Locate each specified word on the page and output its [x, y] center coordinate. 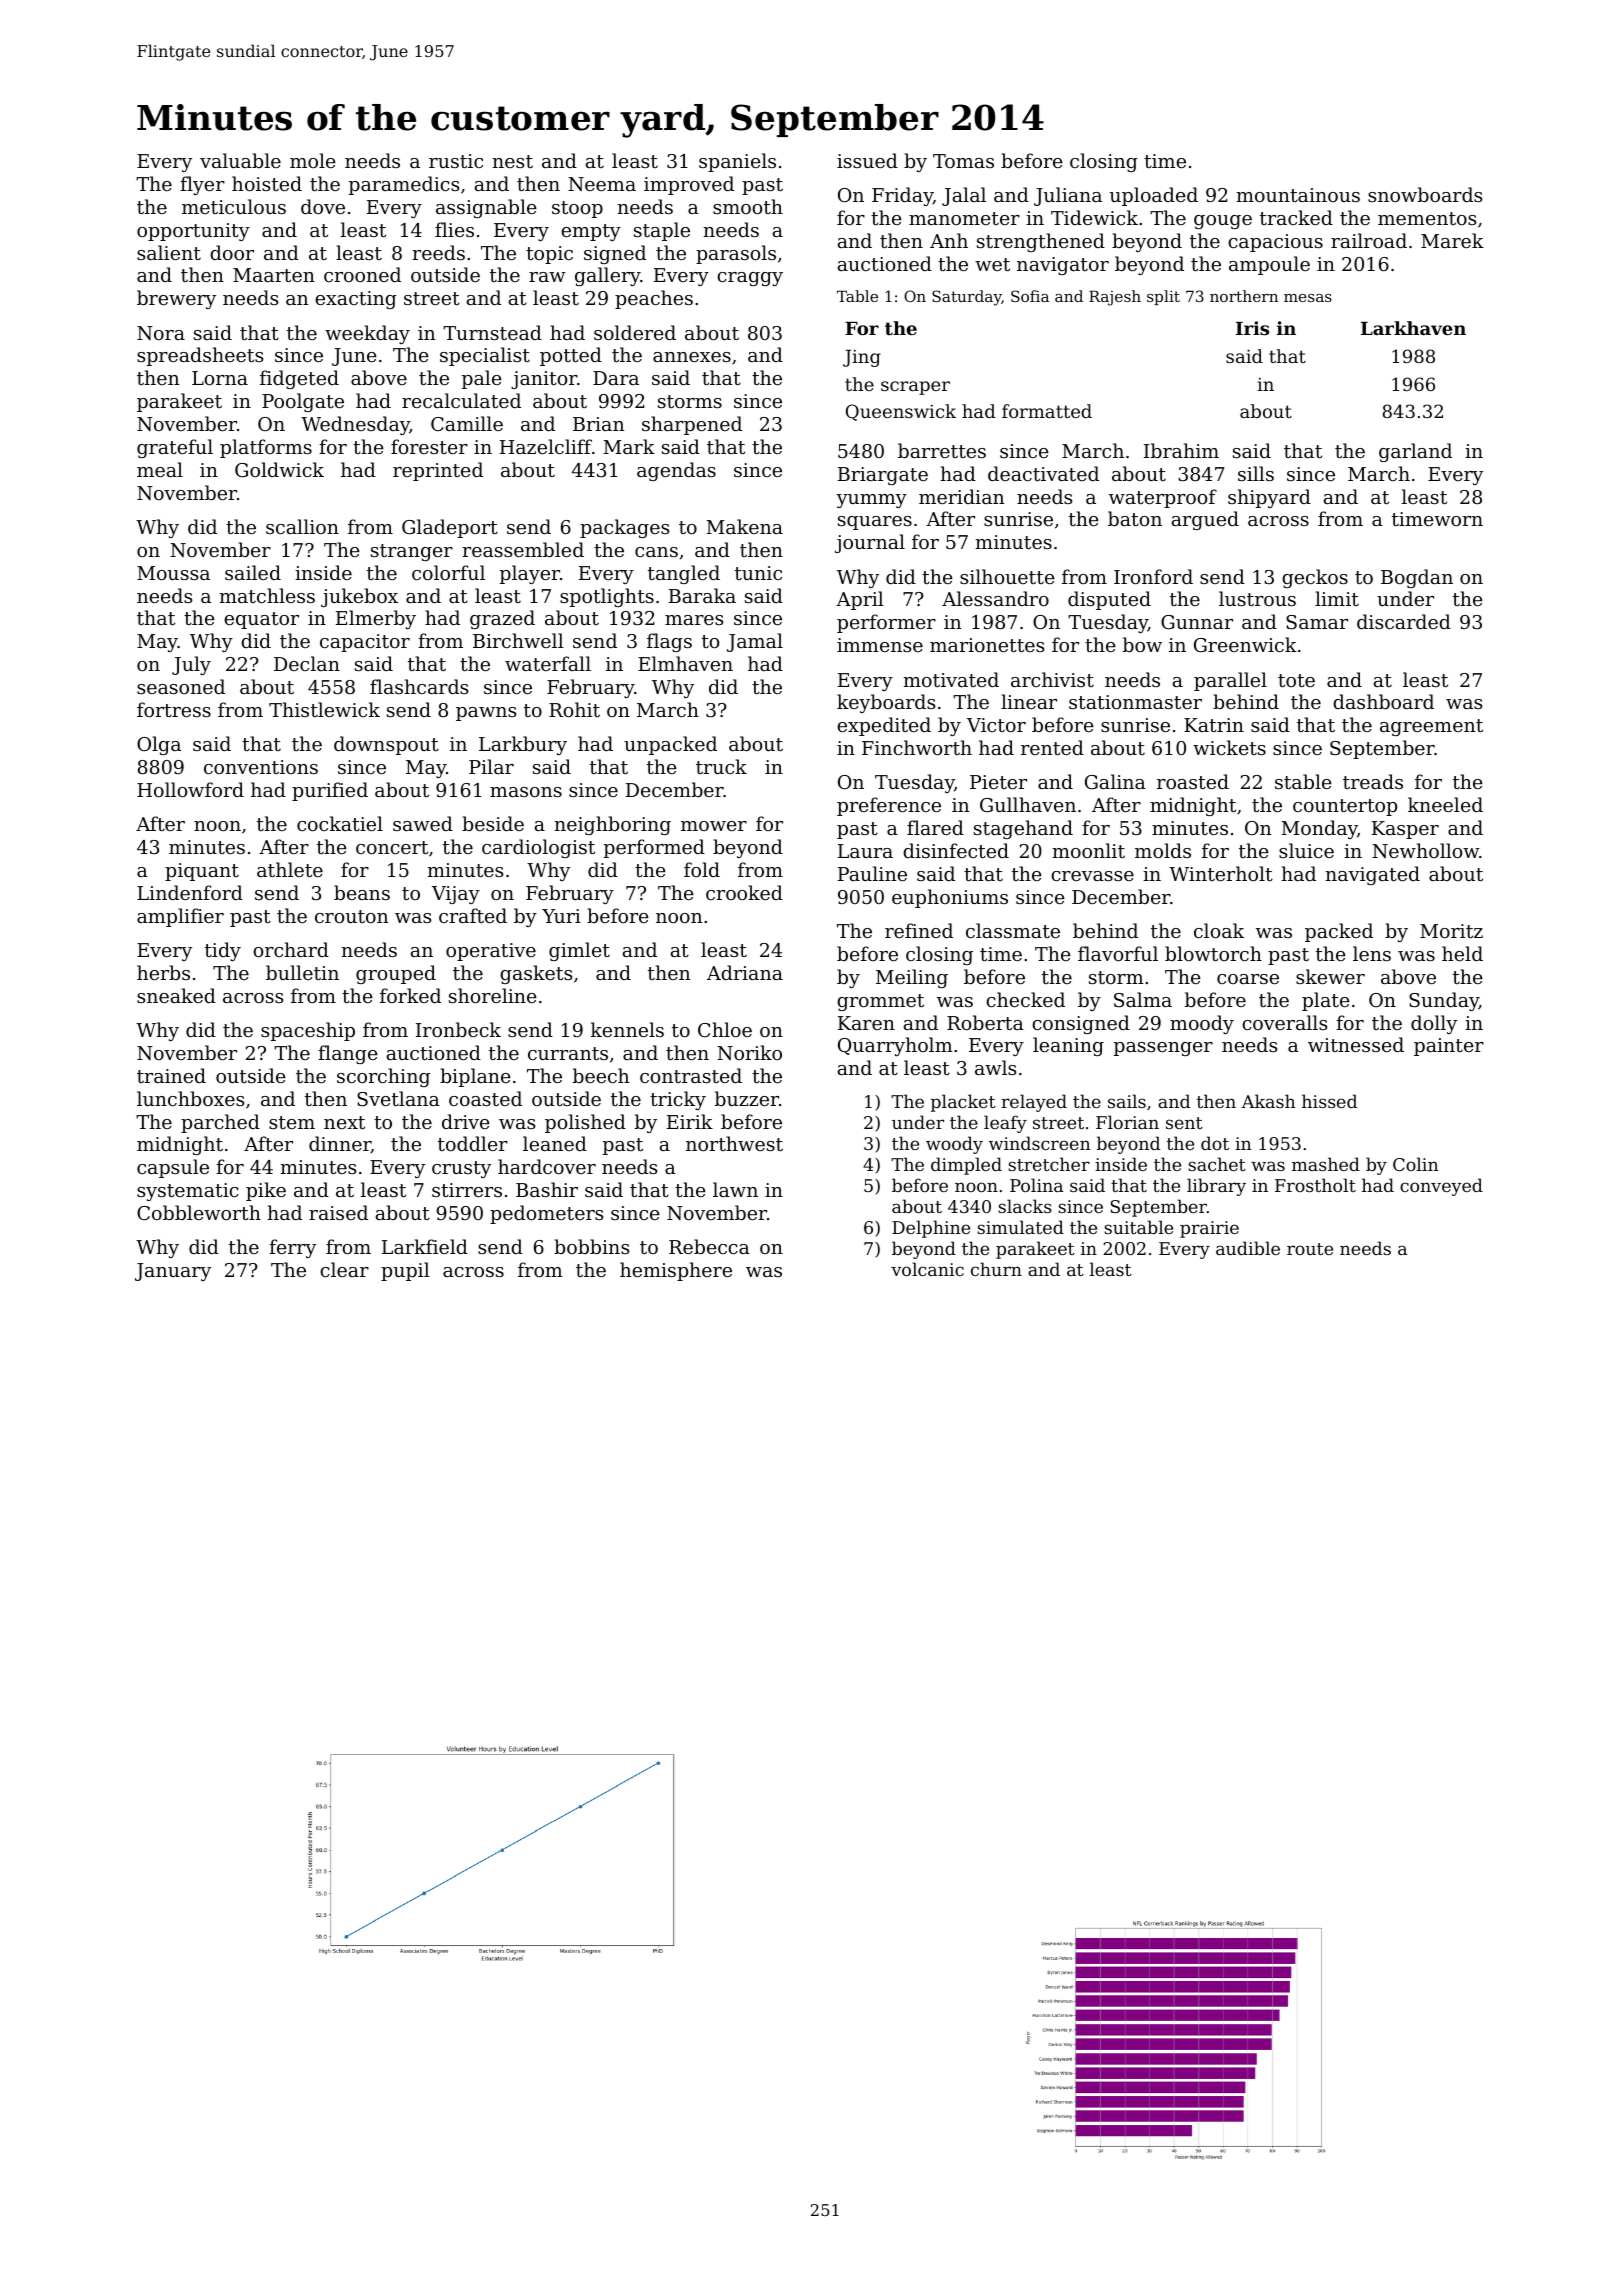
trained [171, 1075]
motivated [951, 679]
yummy [871, 501]
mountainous [1298, 195]
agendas [676, 471]
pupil [405, 1271]
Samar [1317, 622]
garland [1415, 452]
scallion [302, 526]
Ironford [1153, 576]
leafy [1005, 1124]
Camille [467, 423]
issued [867, 160]
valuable [240, 160]
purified [330, 791]
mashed [1326, 1164]
